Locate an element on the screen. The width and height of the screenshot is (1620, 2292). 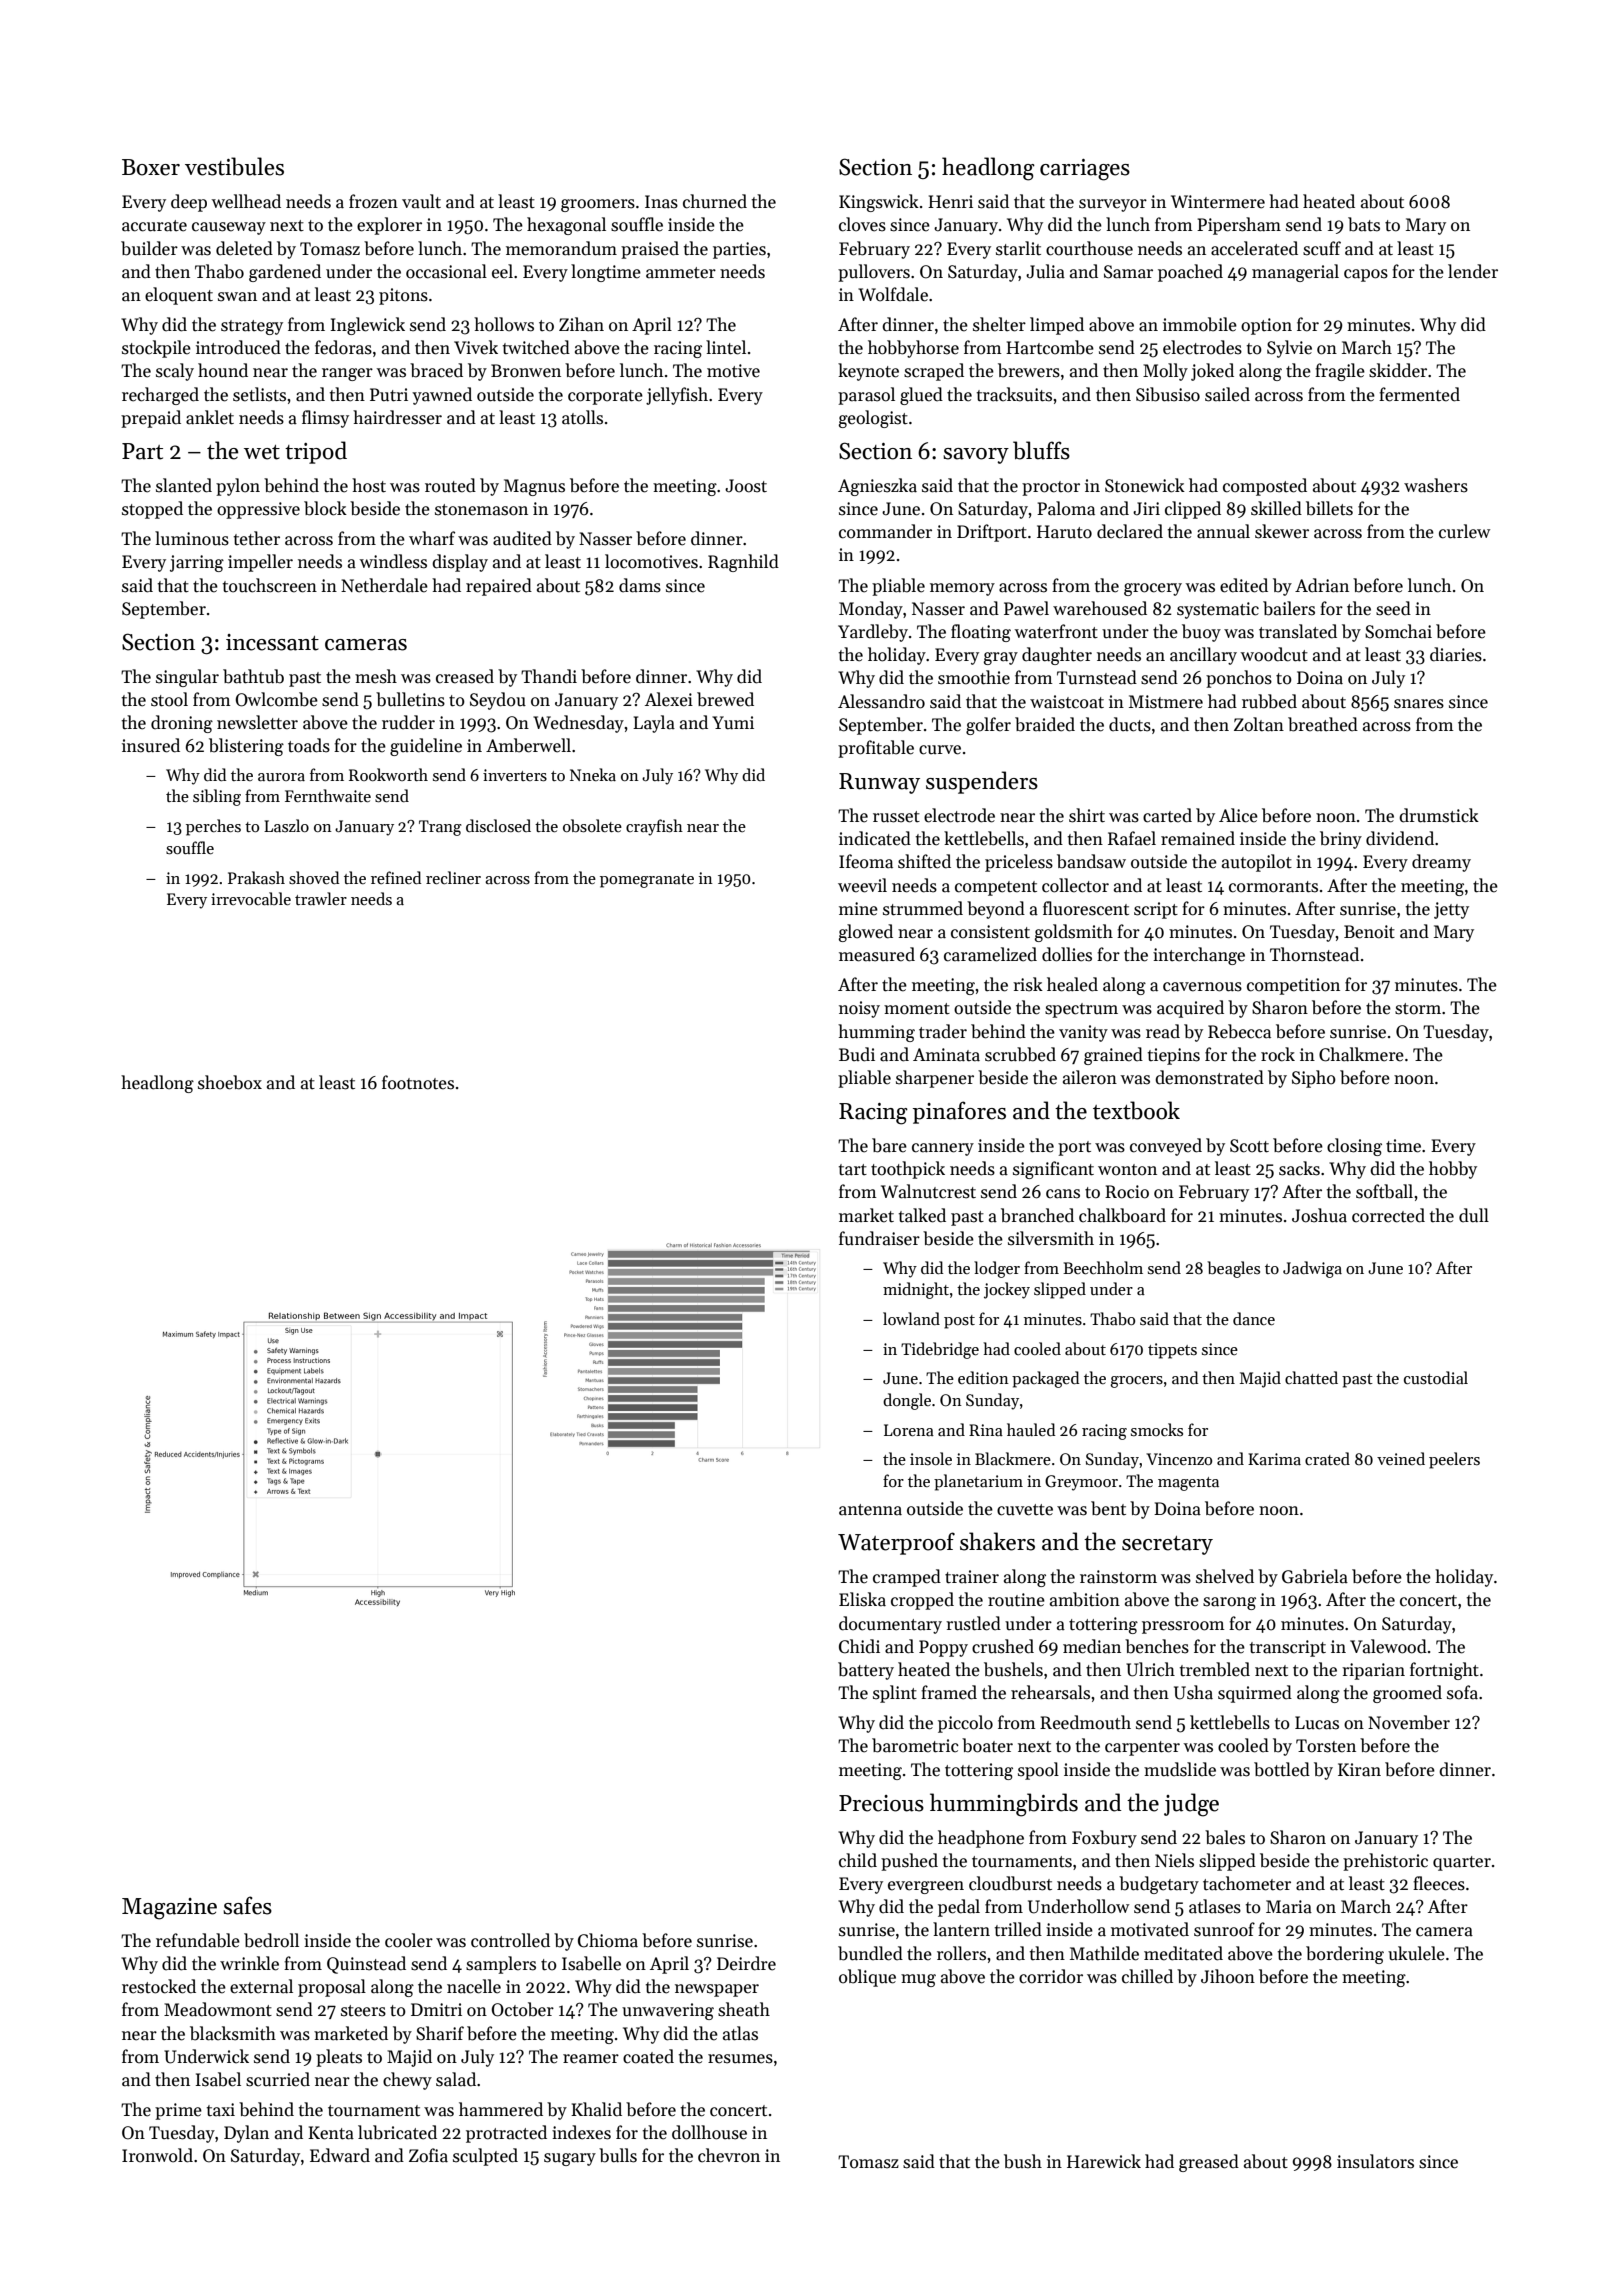
fleeces is located at coordinates (1439, 1883).
